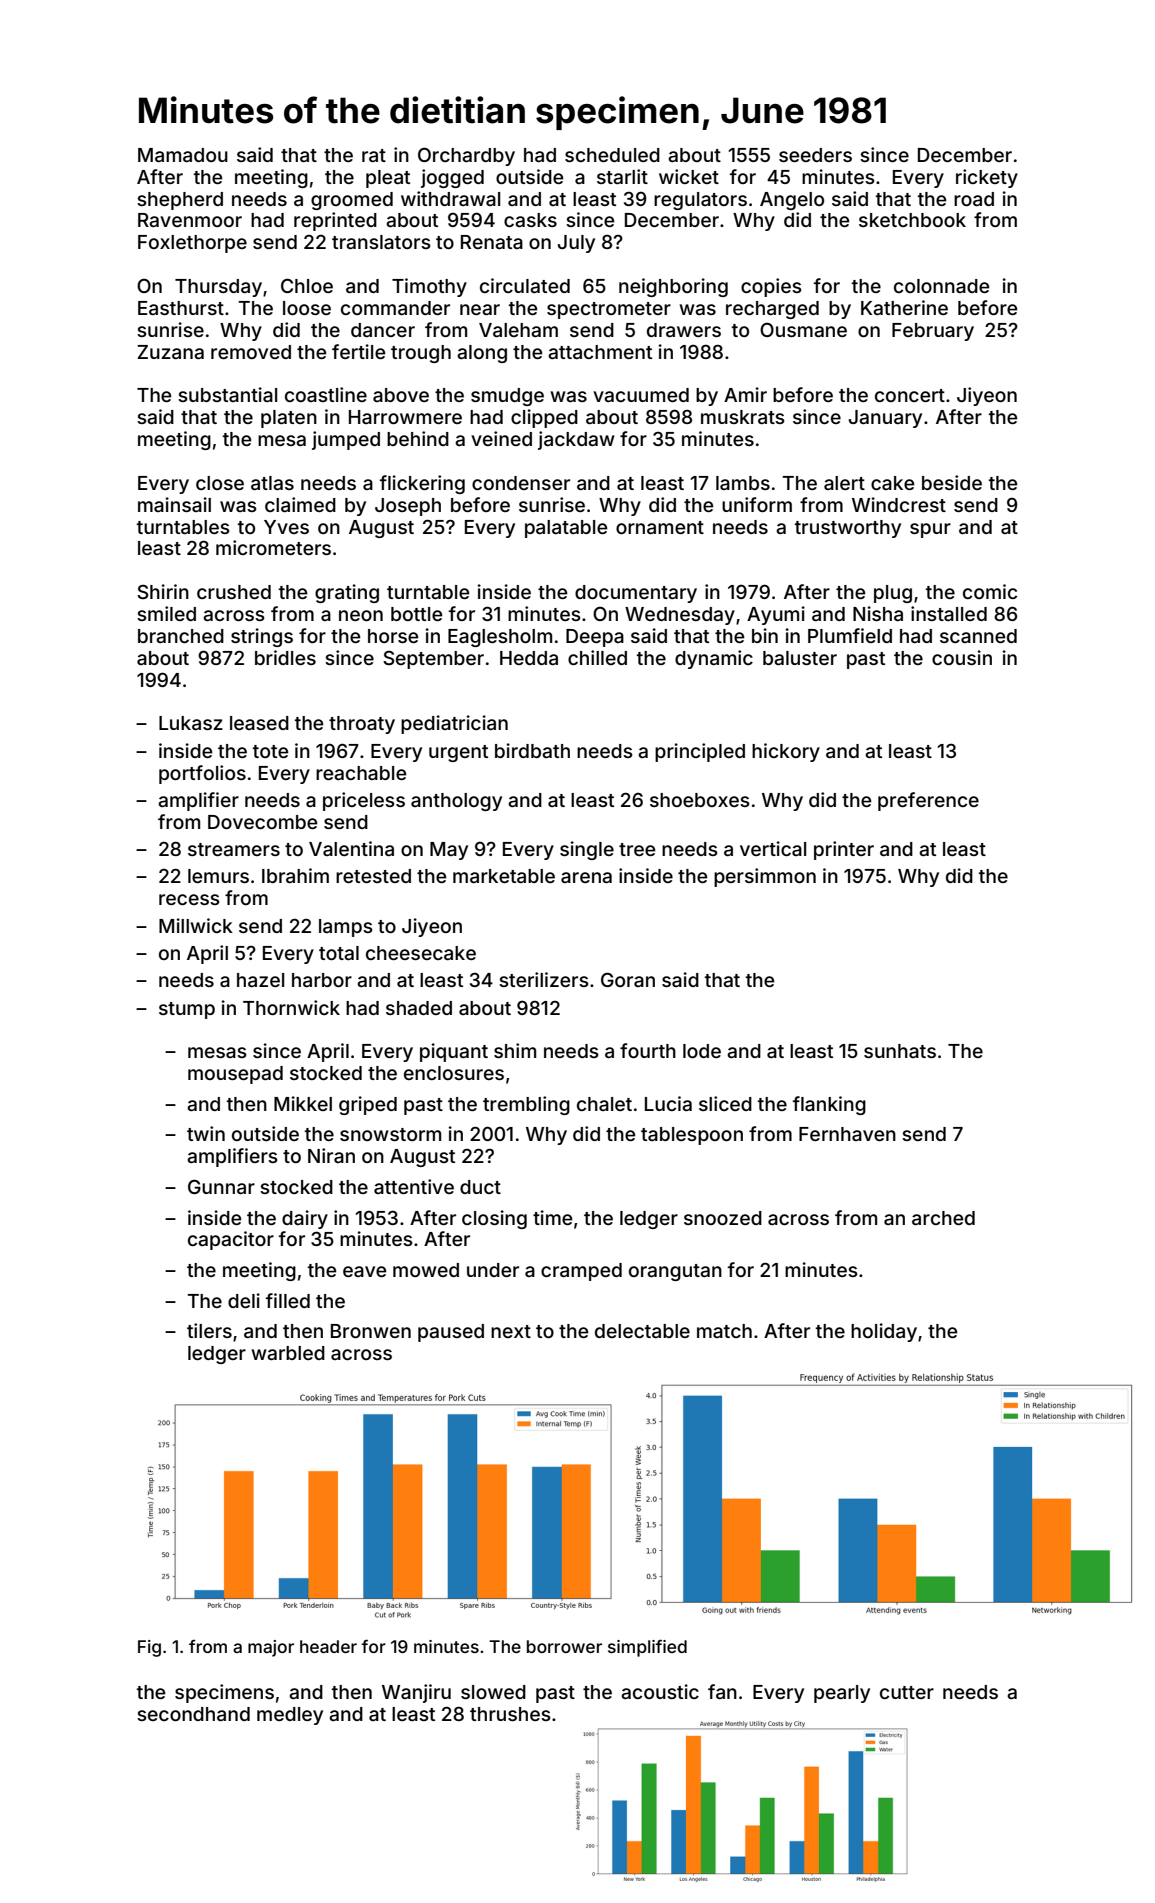  Describe the element at coordinates (724, 1331) in the screenshot. I see `match` at that location.
